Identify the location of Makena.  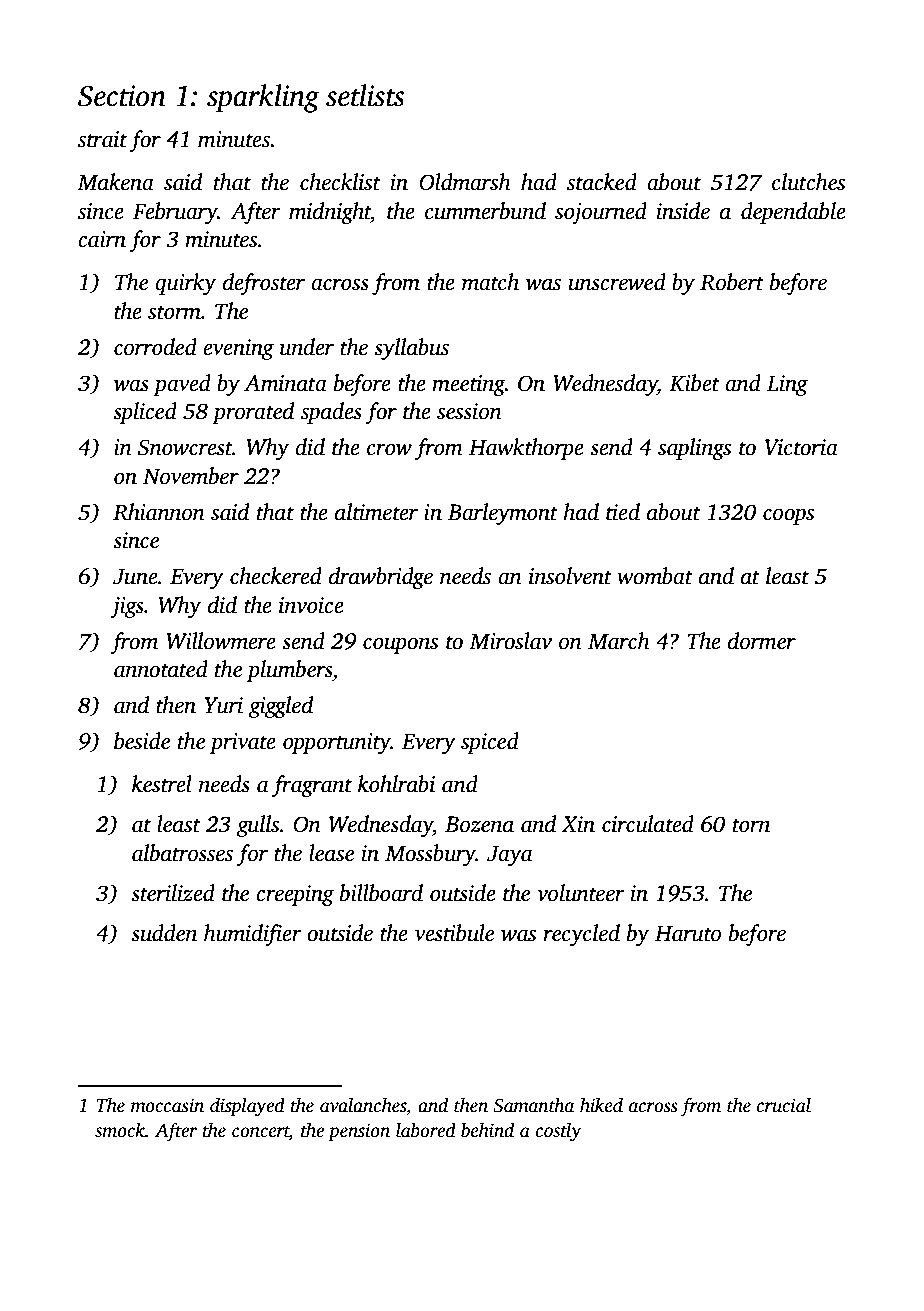
(115, 182).
